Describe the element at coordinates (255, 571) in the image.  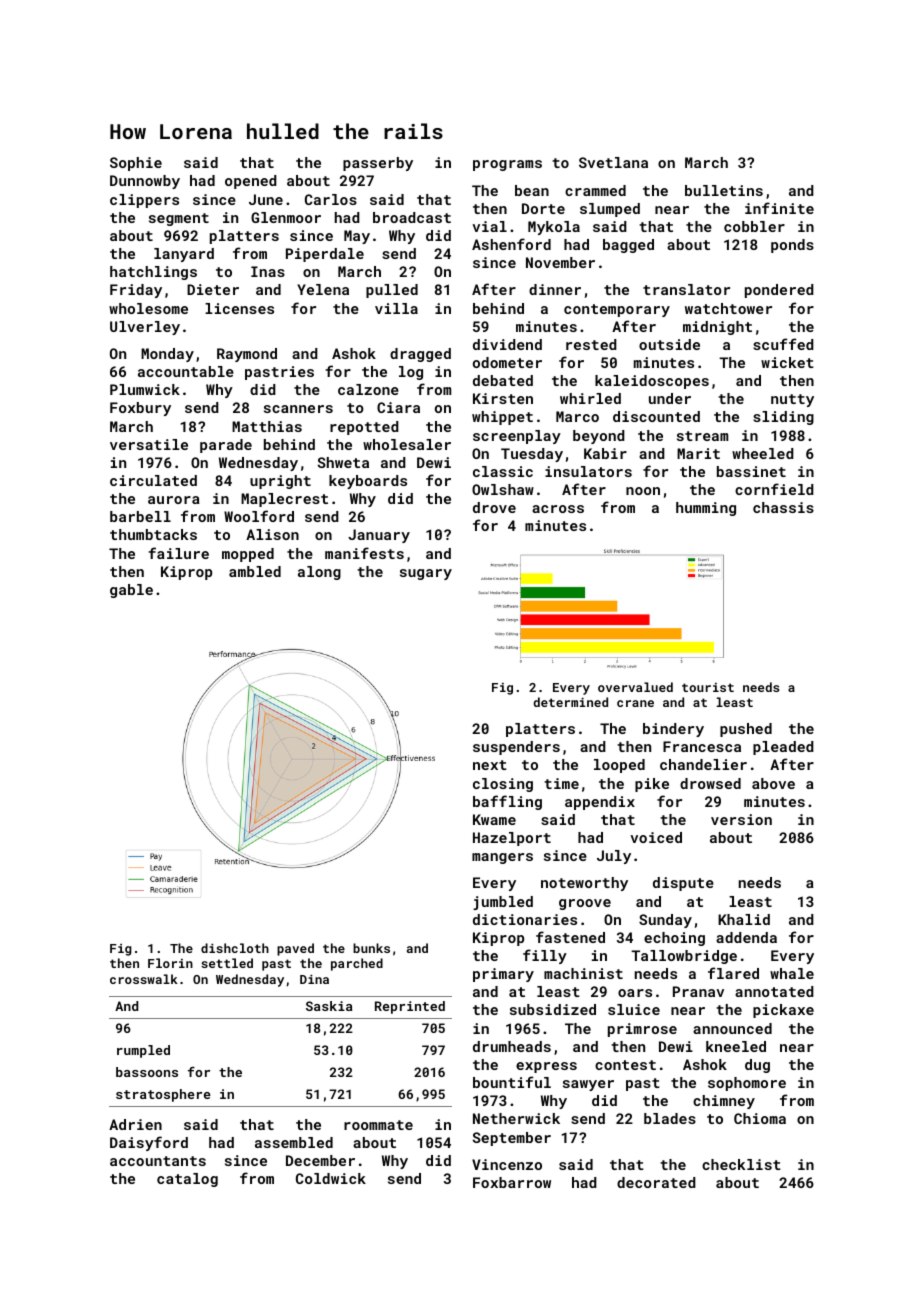
I see `ambled` at that location.
